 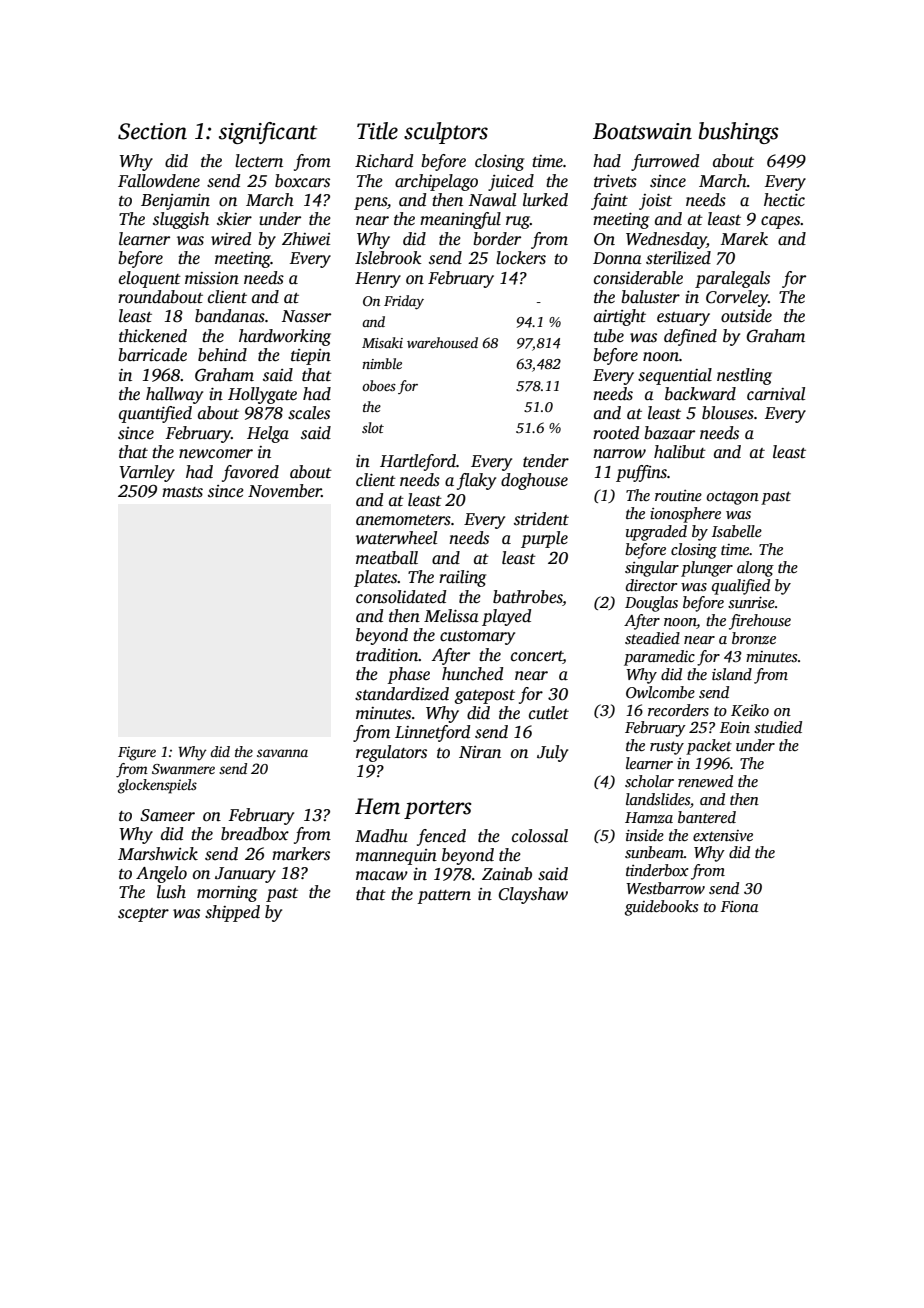 I want to click on savanna, so click(x=282, y=753).
